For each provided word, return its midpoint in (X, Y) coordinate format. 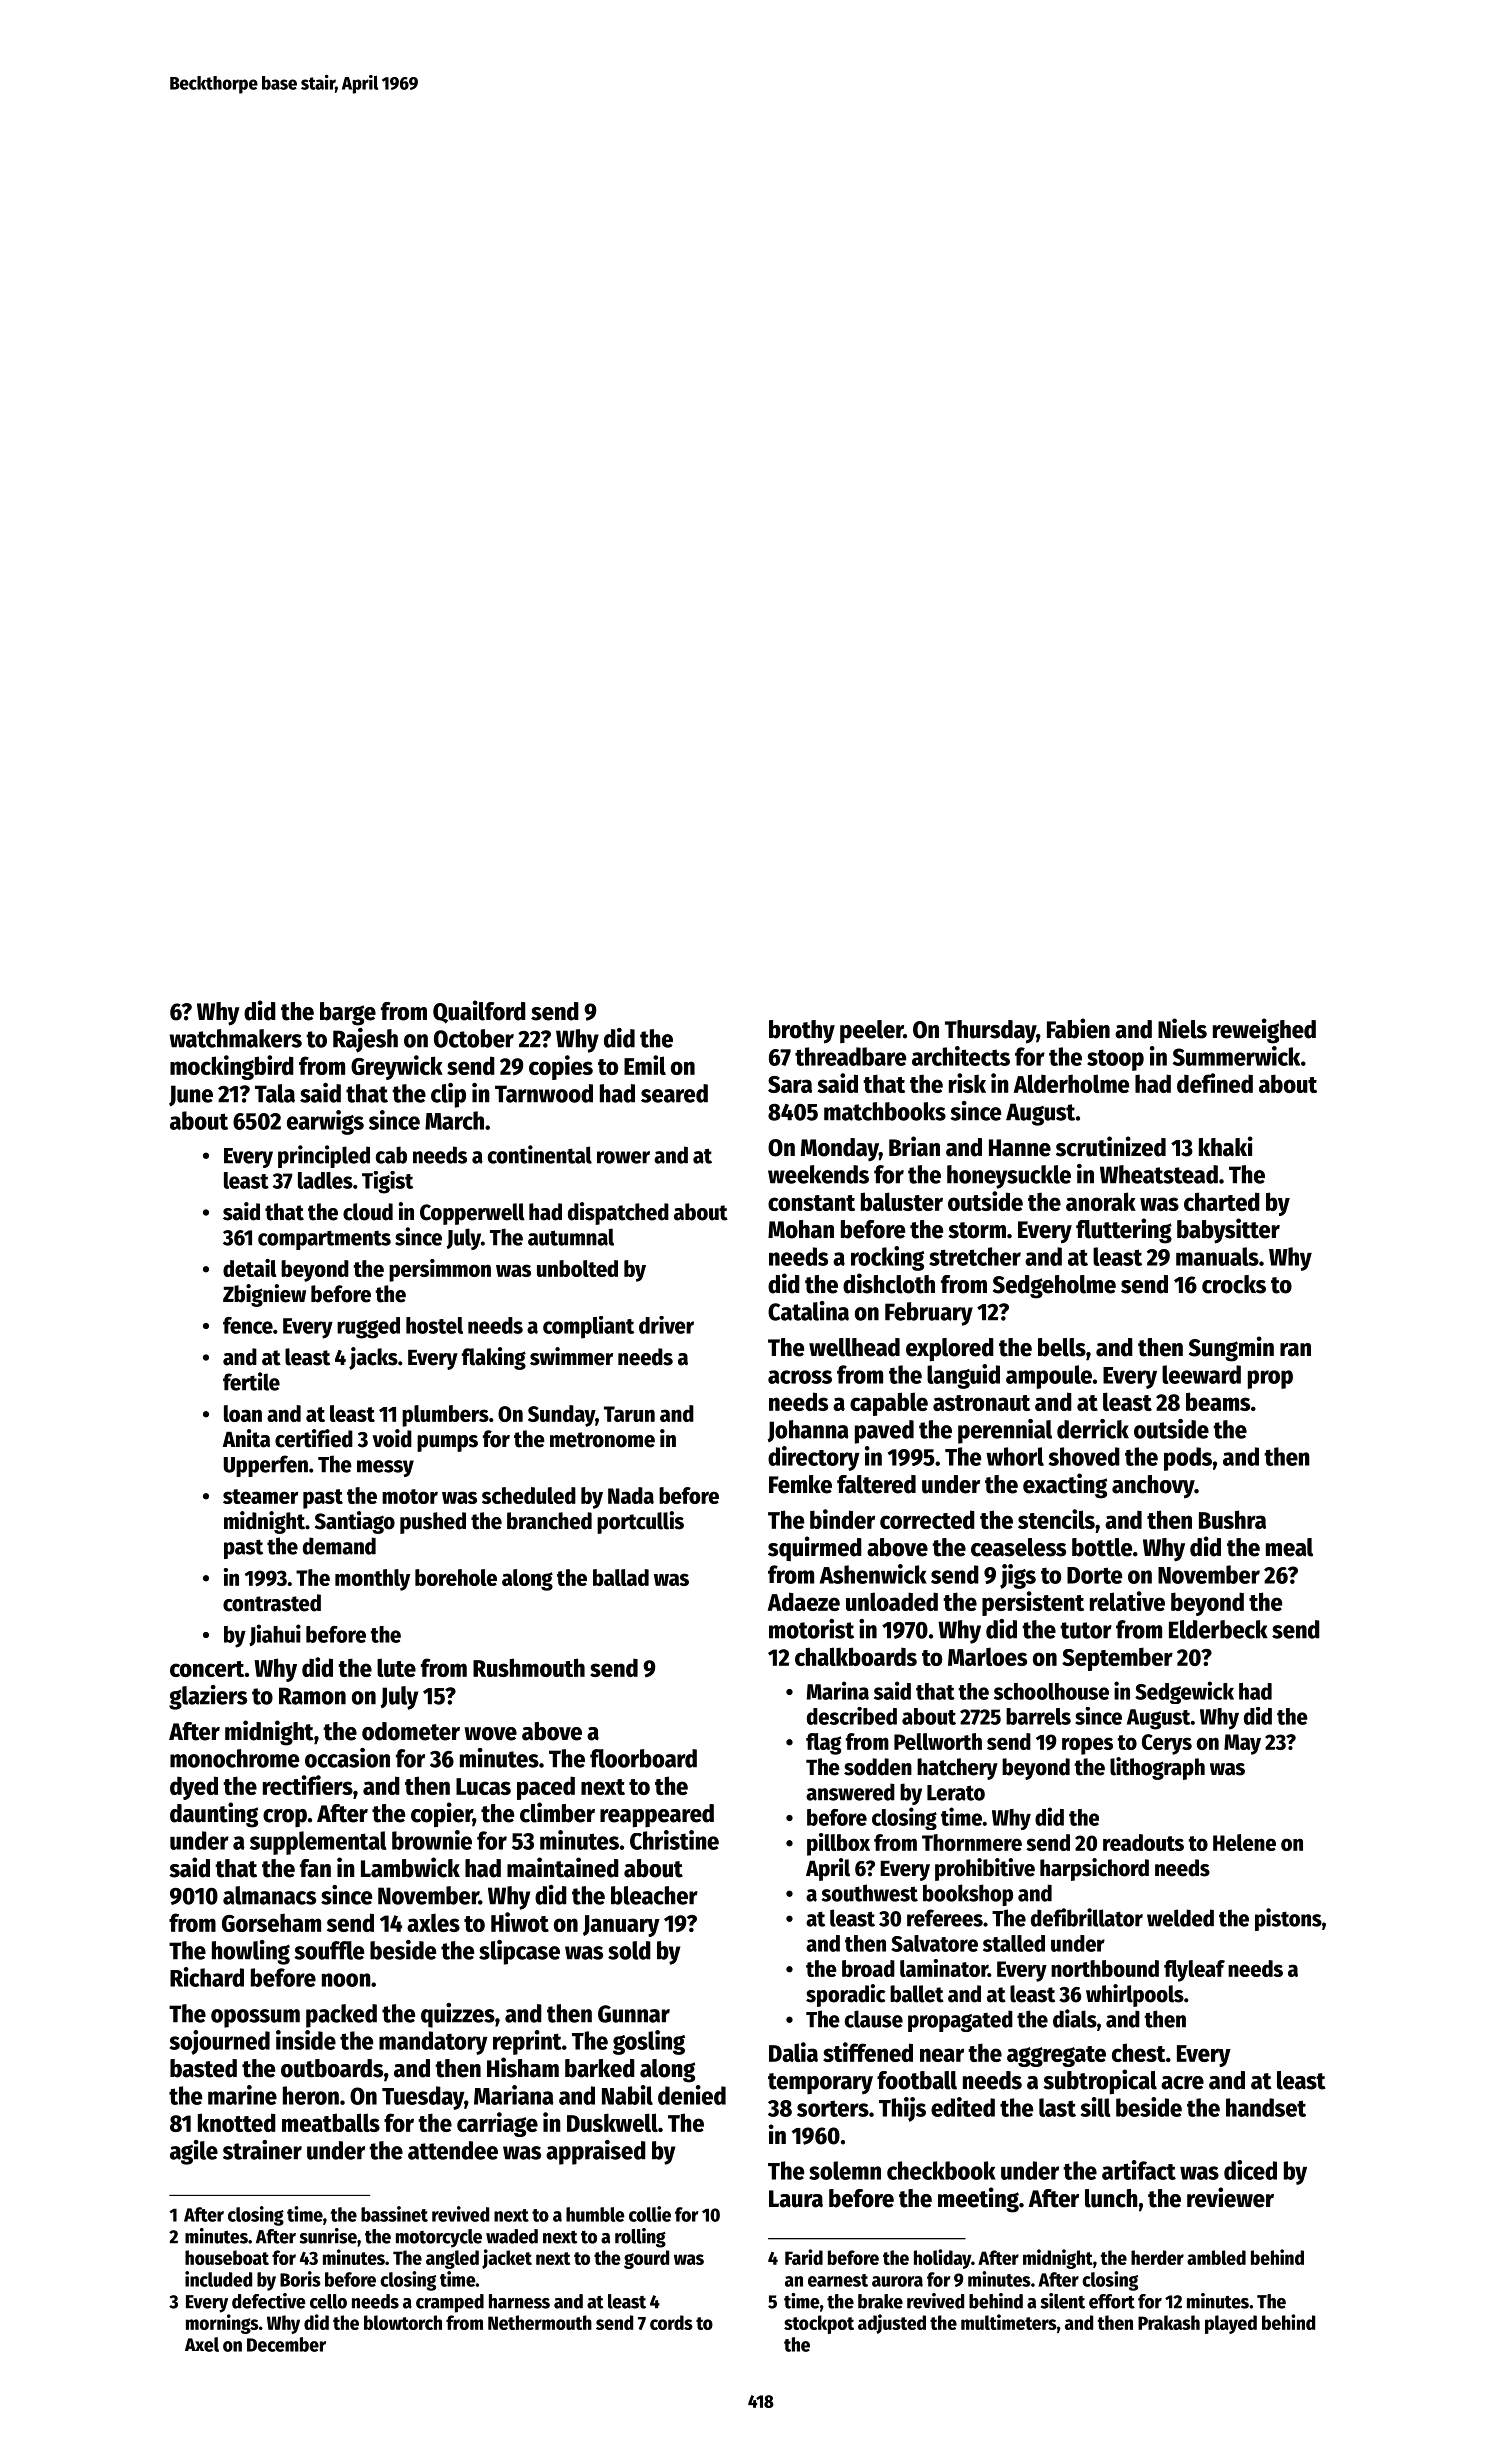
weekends (818, 1174)
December (286, 2344)
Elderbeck (1218, 1629)
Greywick (397, 1067)
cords (671, 2322)
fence (248, 1325)
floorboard (643, 1758)
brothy (802, 1032)
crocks (1234, 1284)
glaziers (208, 1697)
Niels (1182, 1028)
